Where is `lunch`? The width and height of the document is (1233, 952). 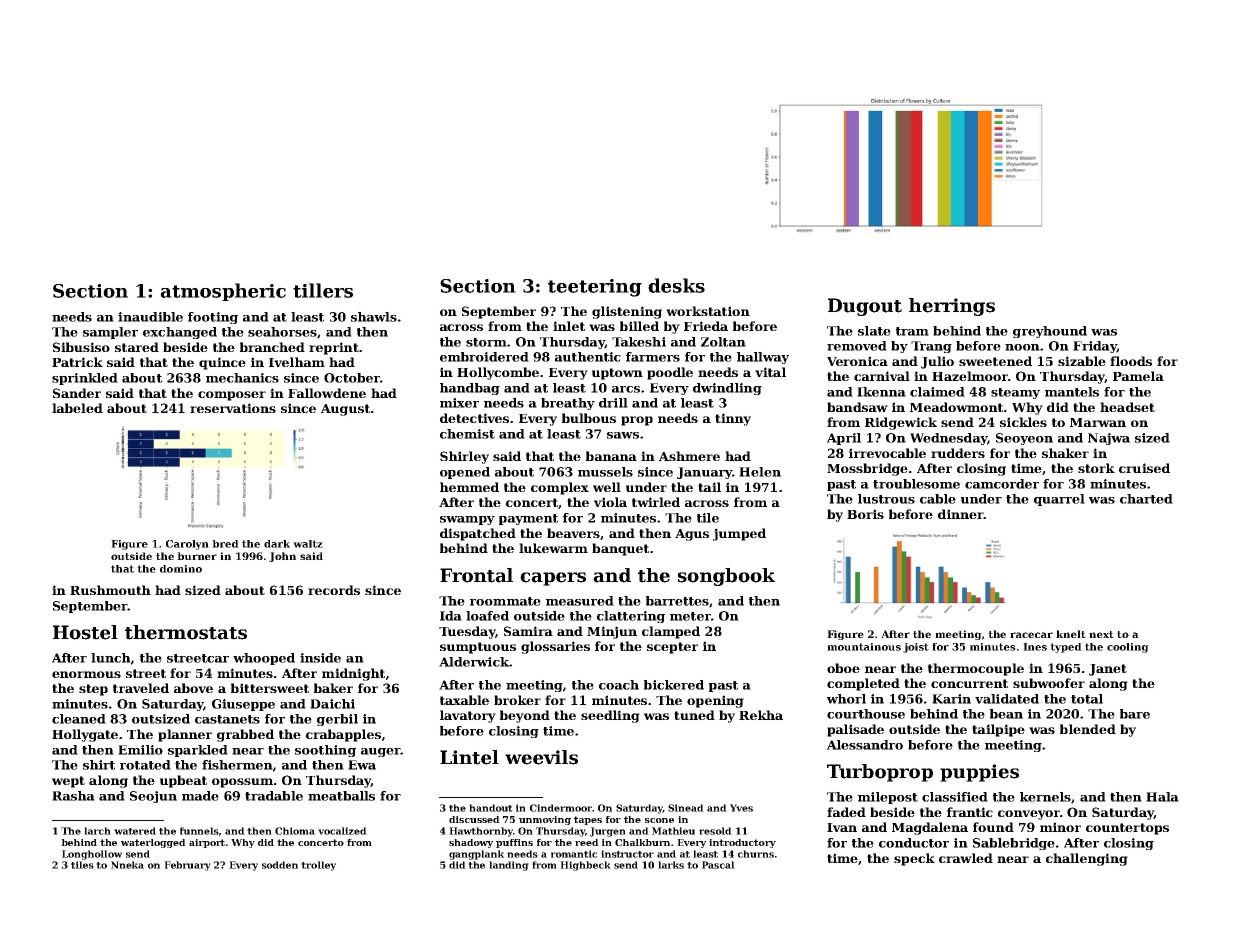
lunch is located at coordinates (111, 658).
